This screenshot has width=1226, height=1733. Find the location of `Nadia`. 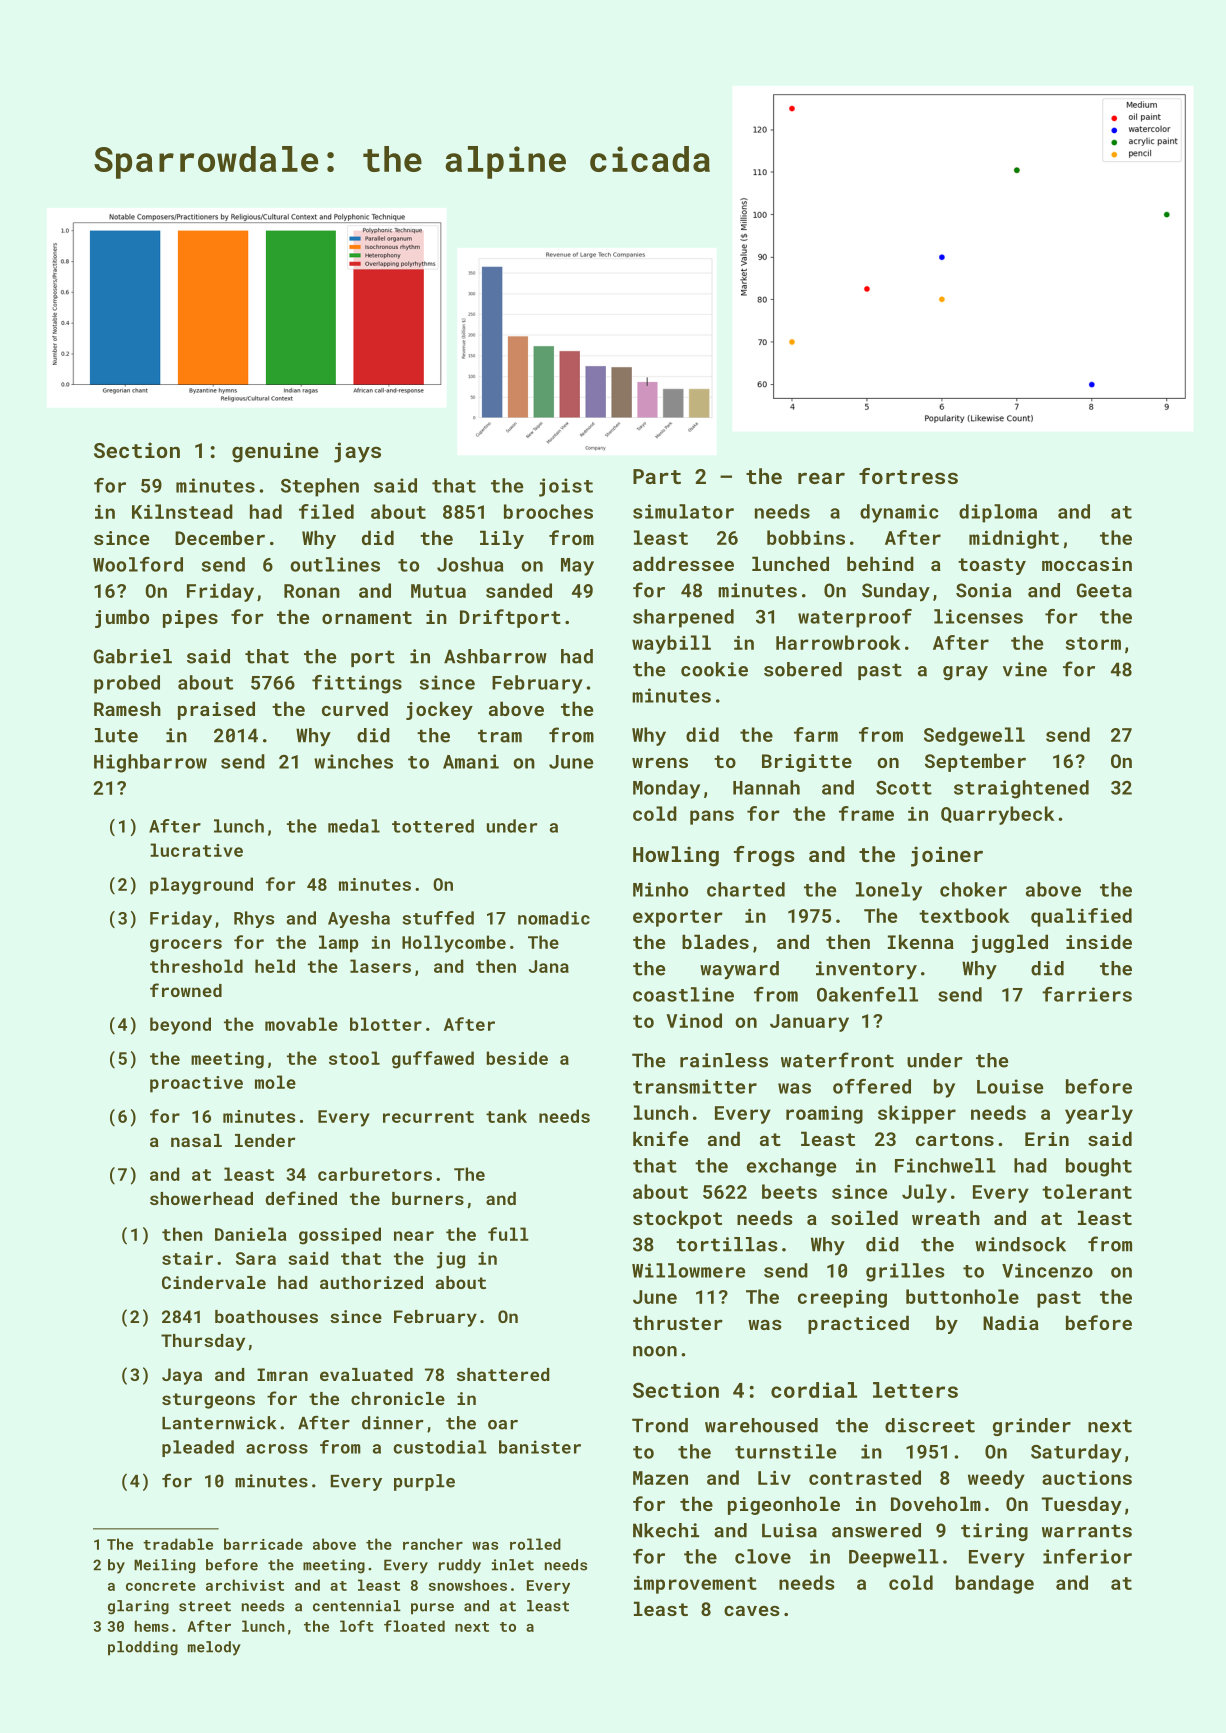

Nadia is located at coordinates (1011, 1322).
